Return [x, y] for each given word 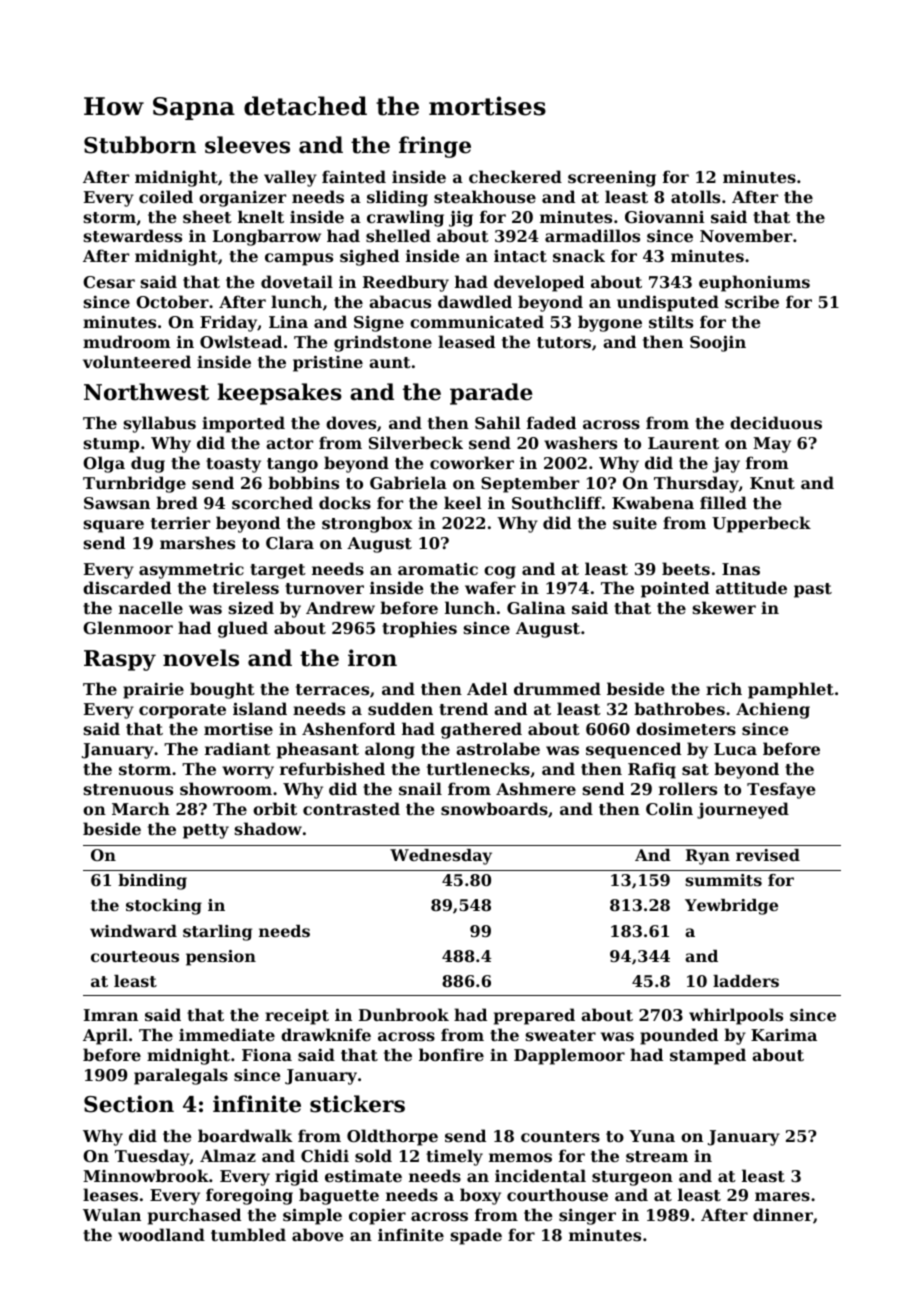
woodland [161, 1234]
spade [476, 1236]
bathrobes [679, 708]
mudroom [127, 341]
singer [587, 1216]
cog [500, 572]
